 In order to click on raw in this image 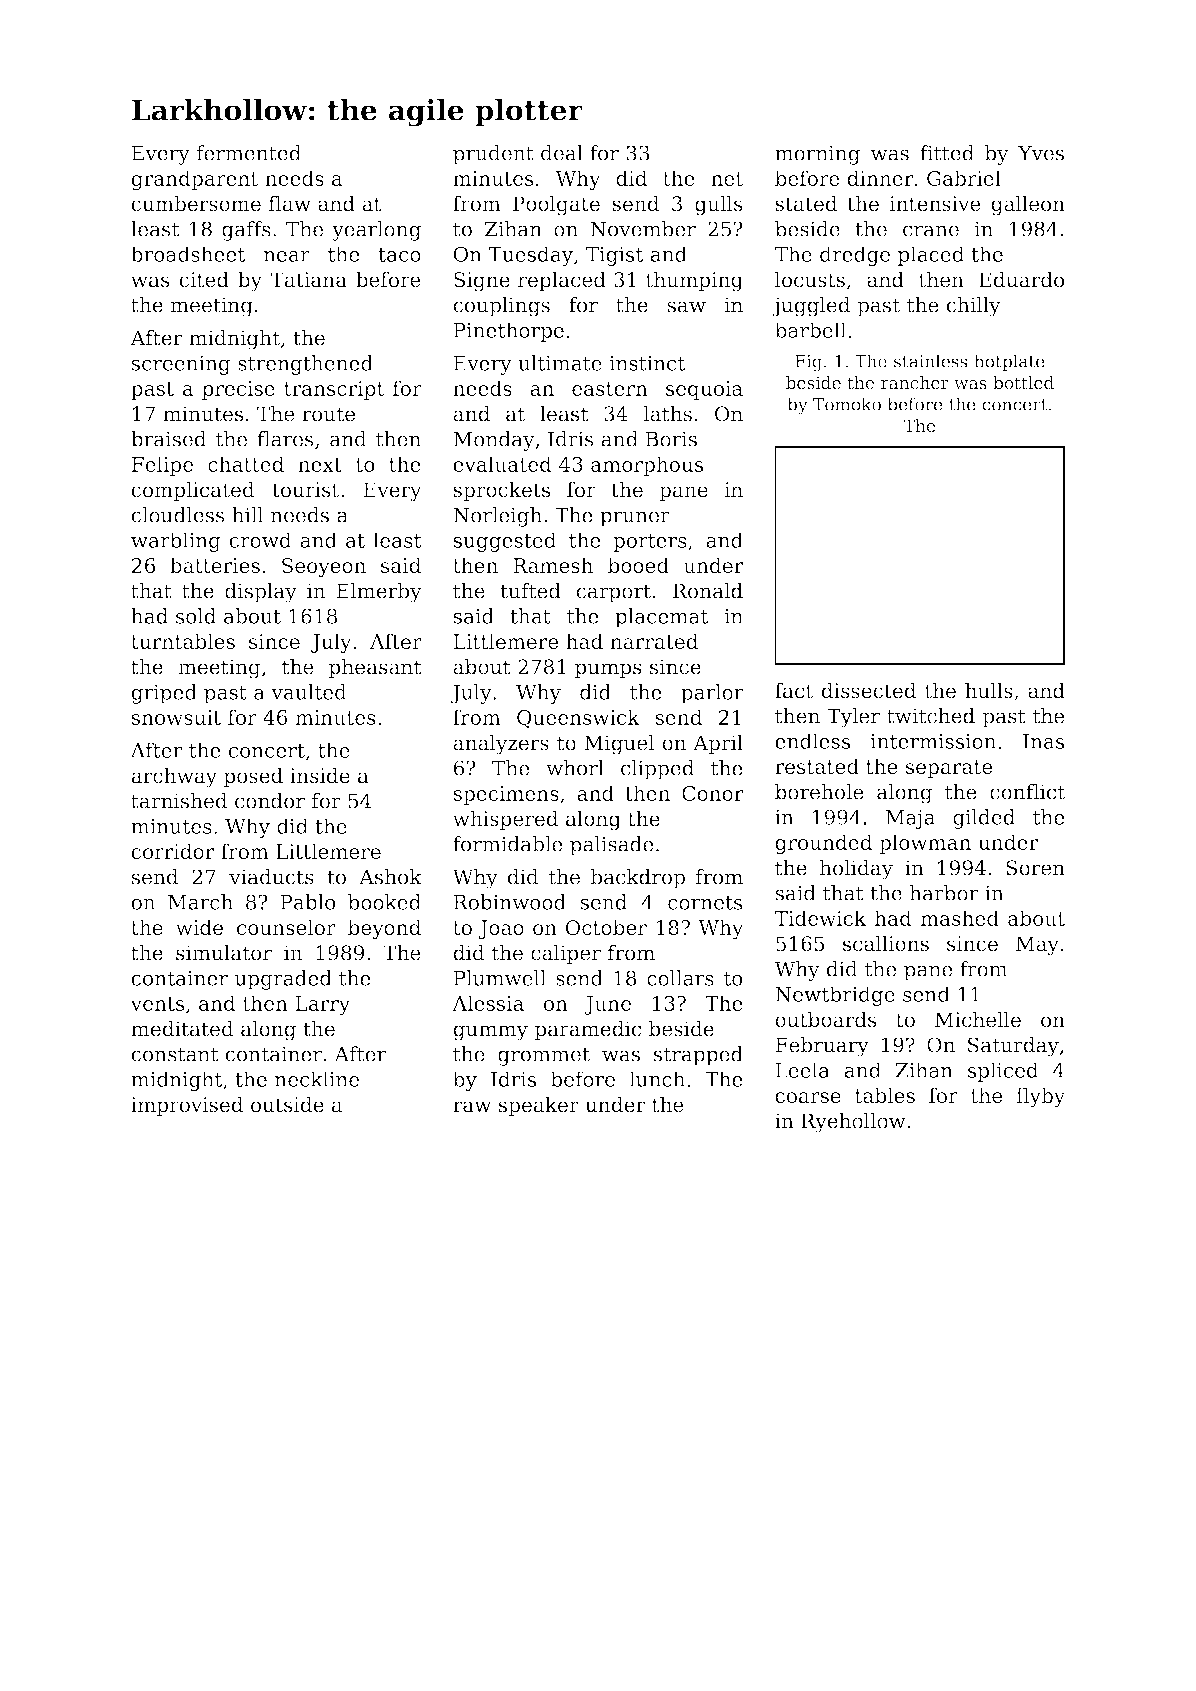, I will do `click(472, 1107)`.
